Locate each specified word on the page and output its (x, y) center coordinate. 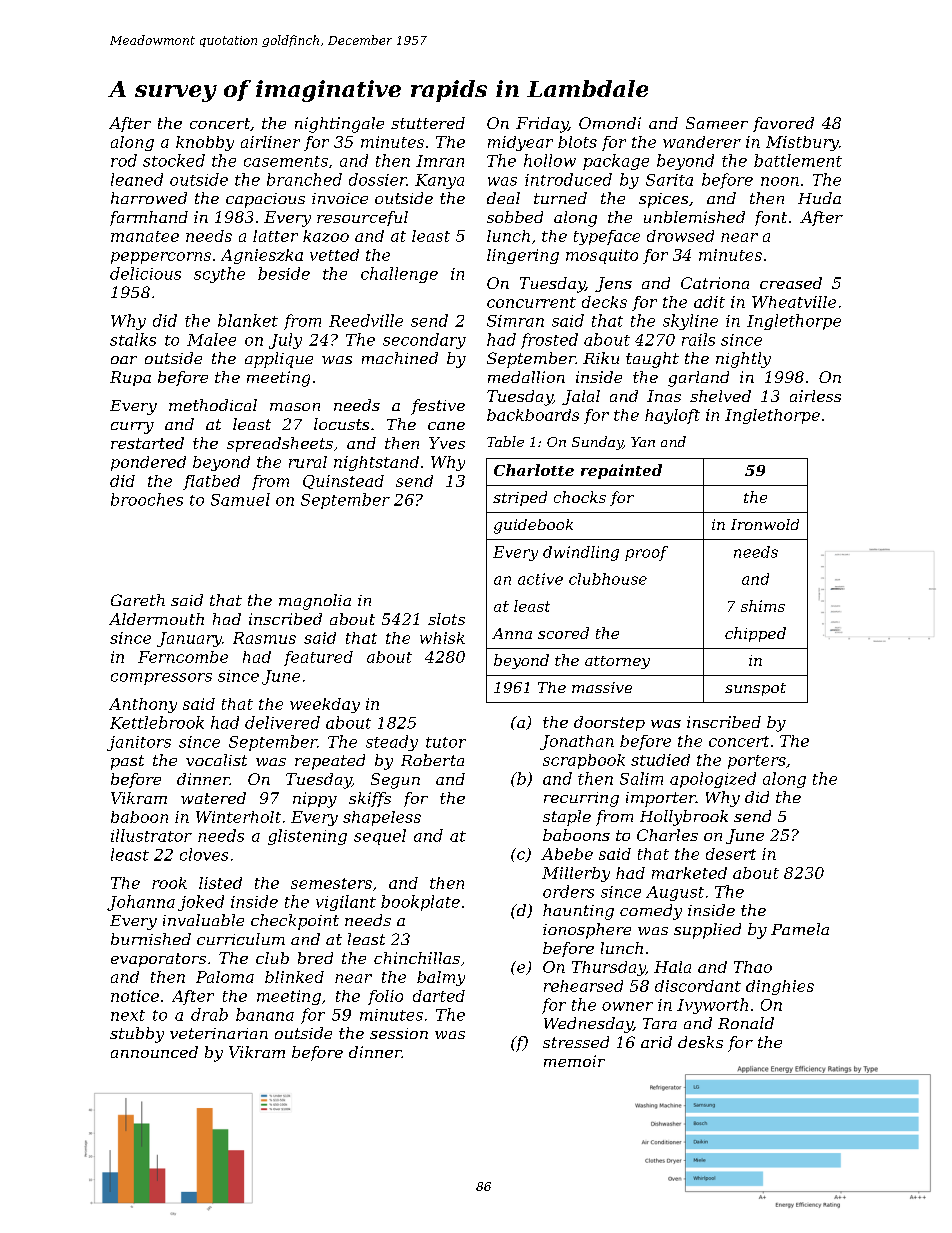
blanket (248, 320)
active (540, 579)
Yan (643, 442)
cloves (204, 854)
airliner (270, 142)
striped (520, 498)
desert (731, 854)
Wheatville (794, 302)
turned (560, 198)
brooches (147, 499)
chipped (755, 634)
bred (315, 958)
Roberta (432, 760)
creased (791, 283)
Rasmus (264, 638)
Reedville (366, 320)
